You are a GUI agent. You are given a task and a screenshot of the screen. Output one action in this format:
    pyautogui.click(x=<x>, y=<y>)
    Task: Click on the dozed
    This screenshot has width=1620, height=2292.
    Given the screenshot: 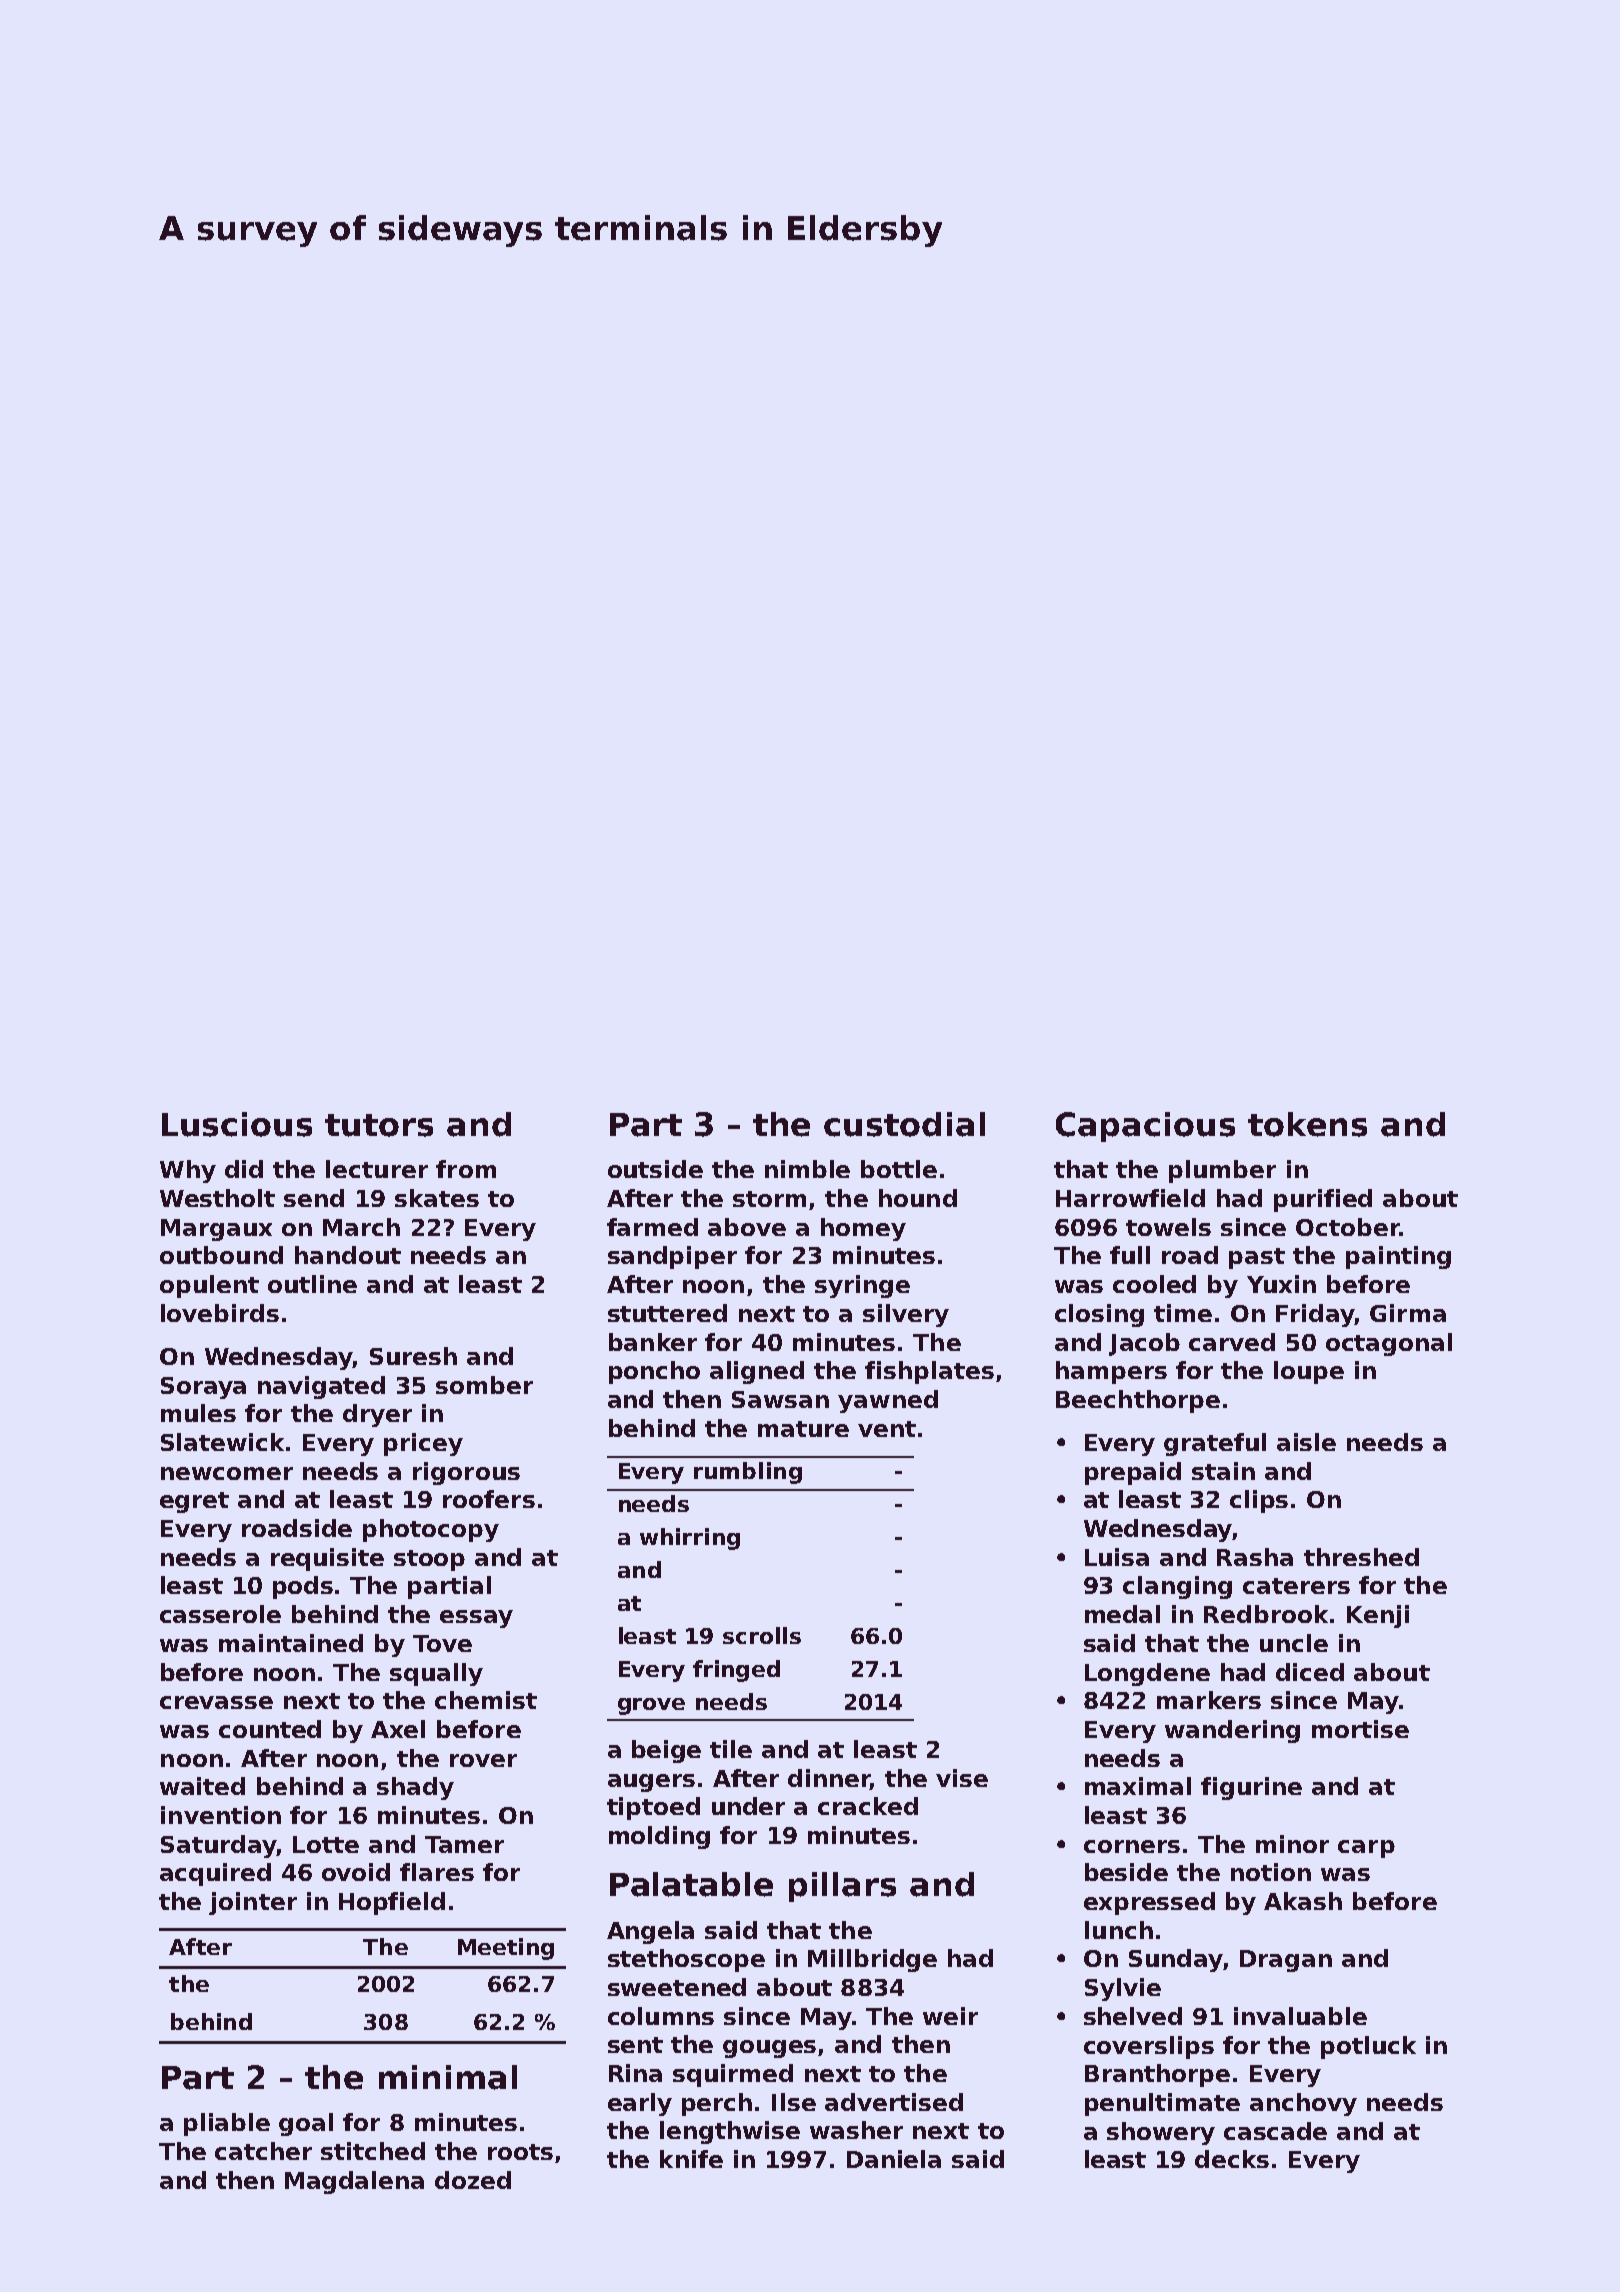 What is the action you would take?
    pyautogui.click(x=473, y=2180)
